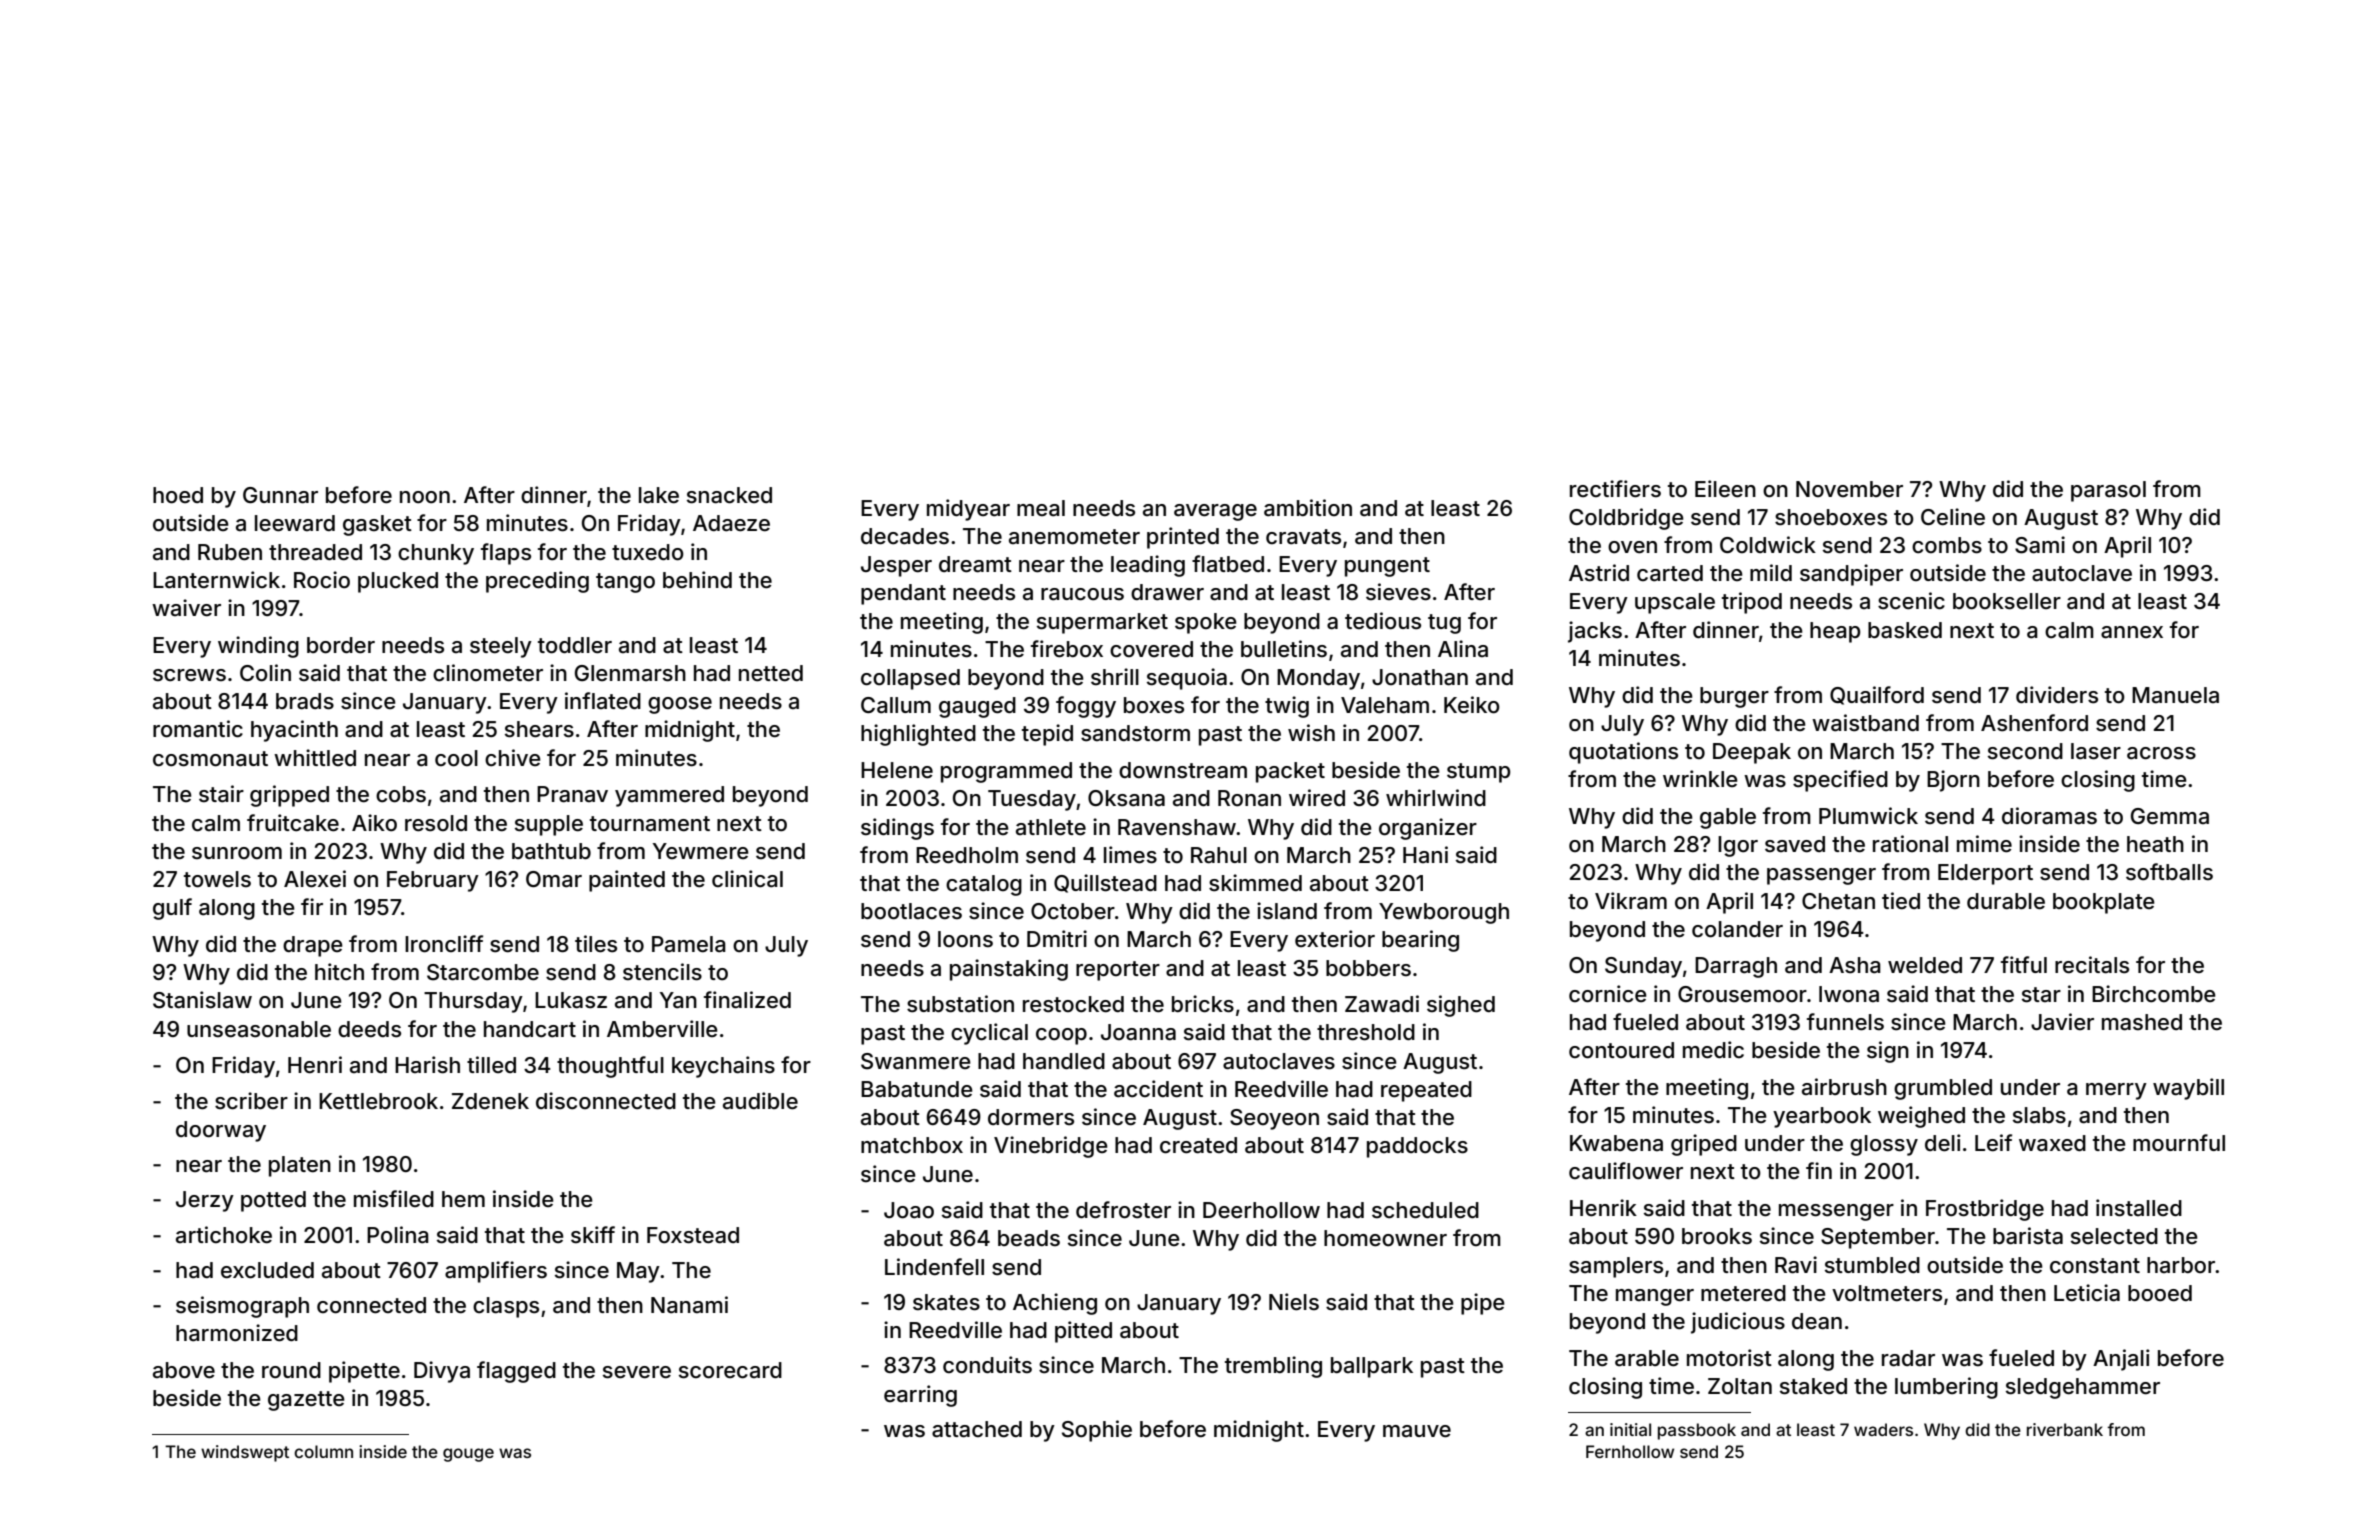 The image size is (2380, 1540). I want to click on dreamt, so click(975, 564).
